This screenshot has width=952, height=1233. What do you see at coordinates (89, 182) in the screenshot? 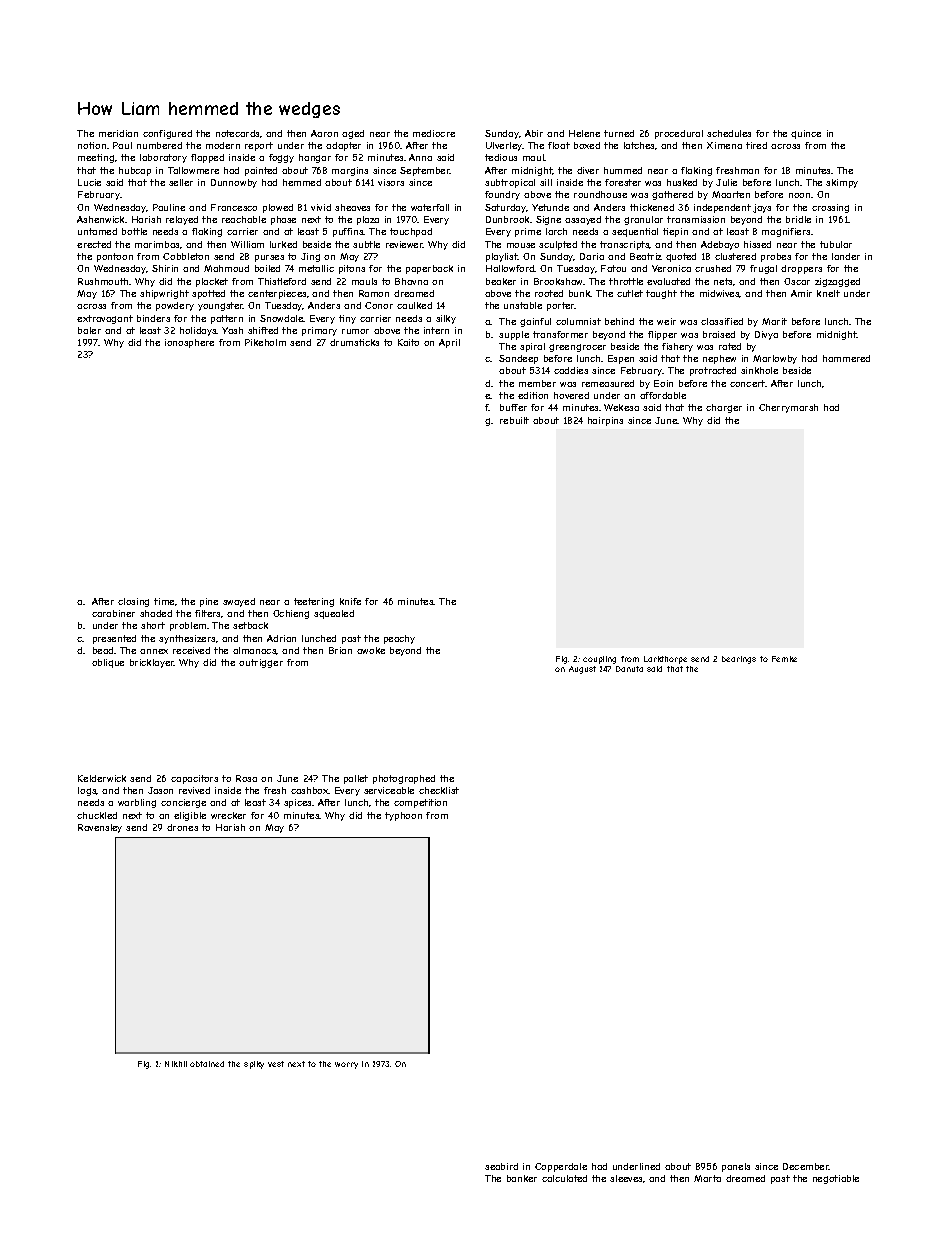
I see `Lucie` at bounding box center [89, 182].
